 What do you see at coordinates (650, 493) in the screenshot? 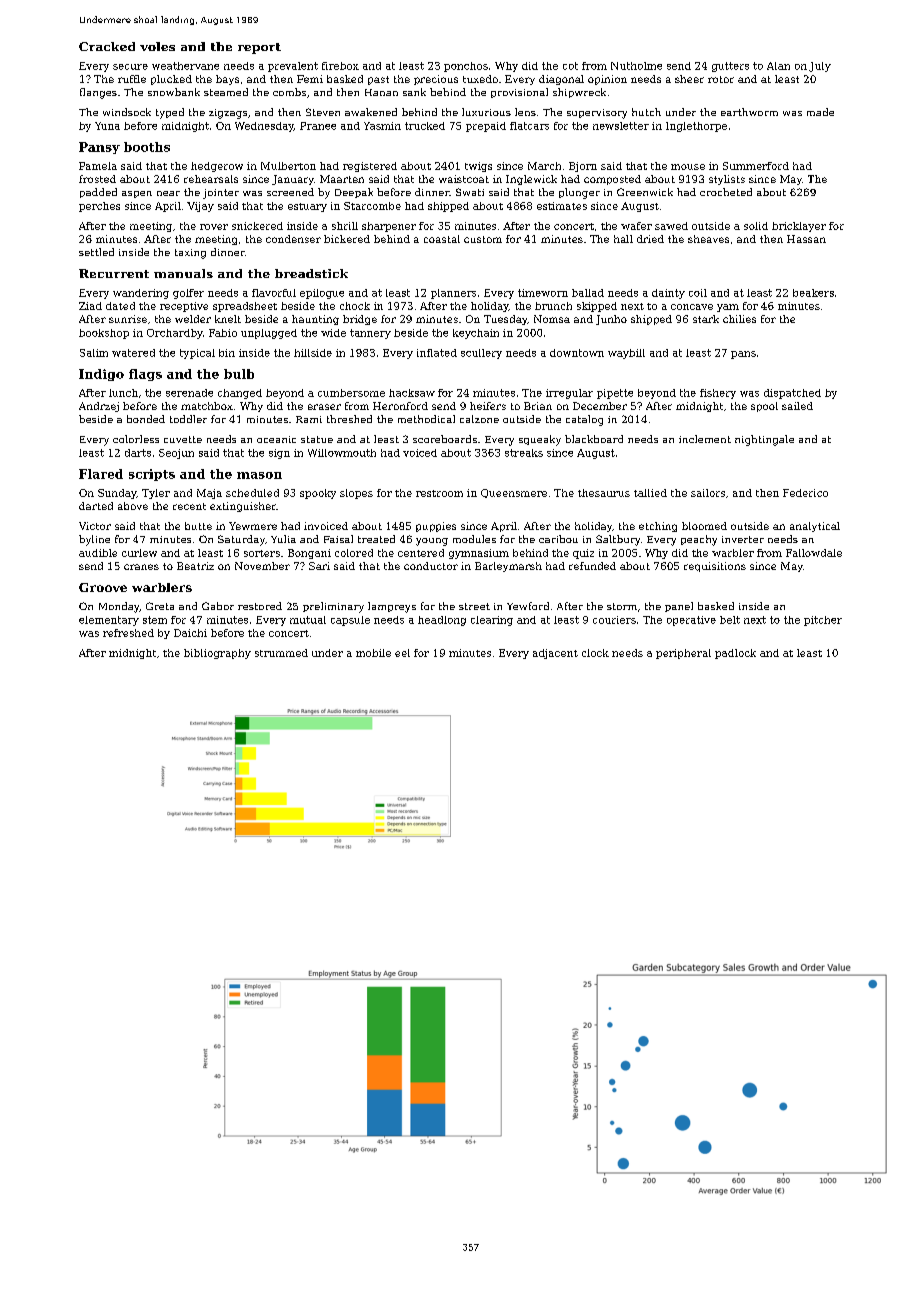
I see `tallied` at bounding box center [650, 493].
